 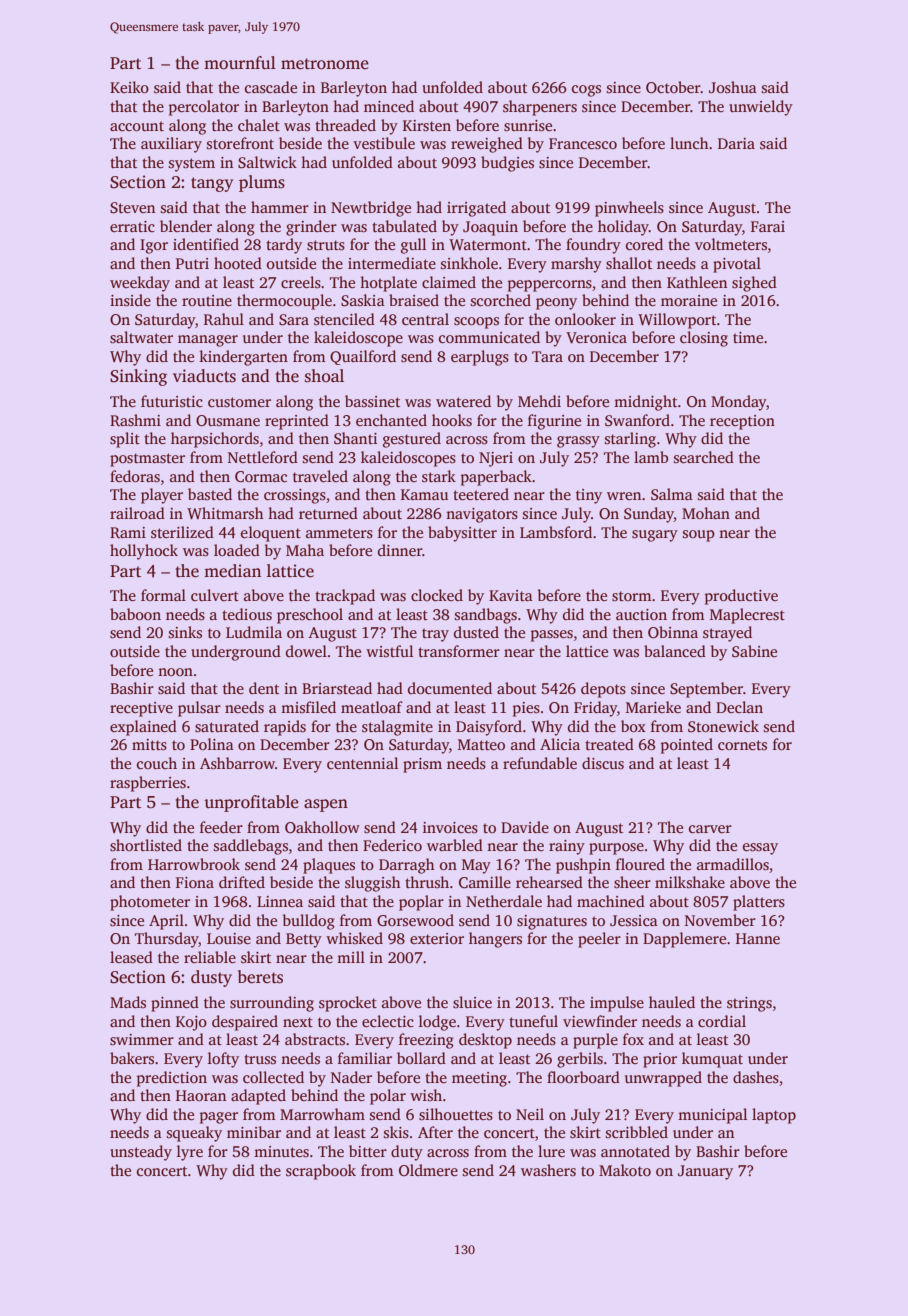 I want to click on reception, so click(x=742, y=422).
